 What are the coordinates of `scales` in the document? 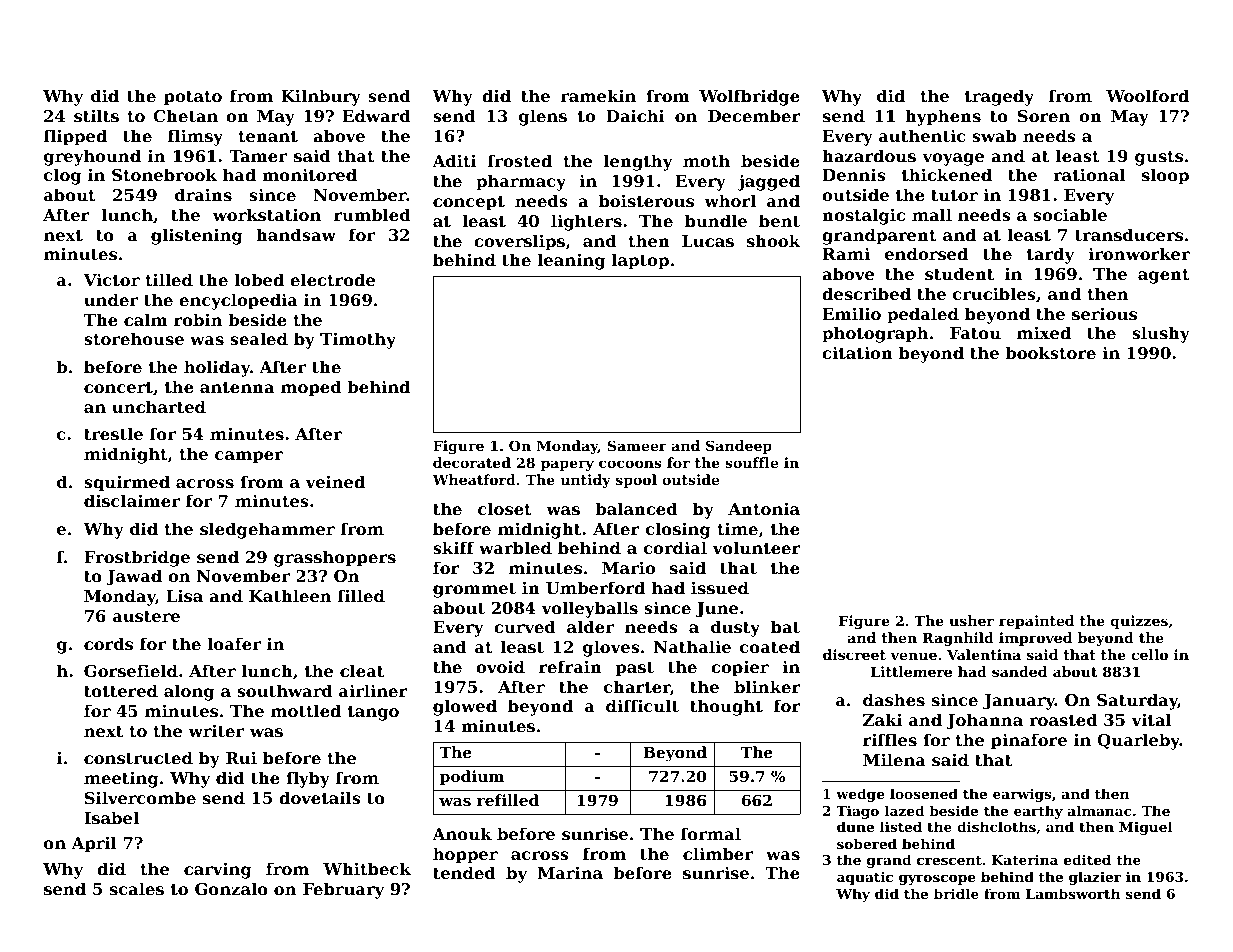 It's located at (137, 888).
